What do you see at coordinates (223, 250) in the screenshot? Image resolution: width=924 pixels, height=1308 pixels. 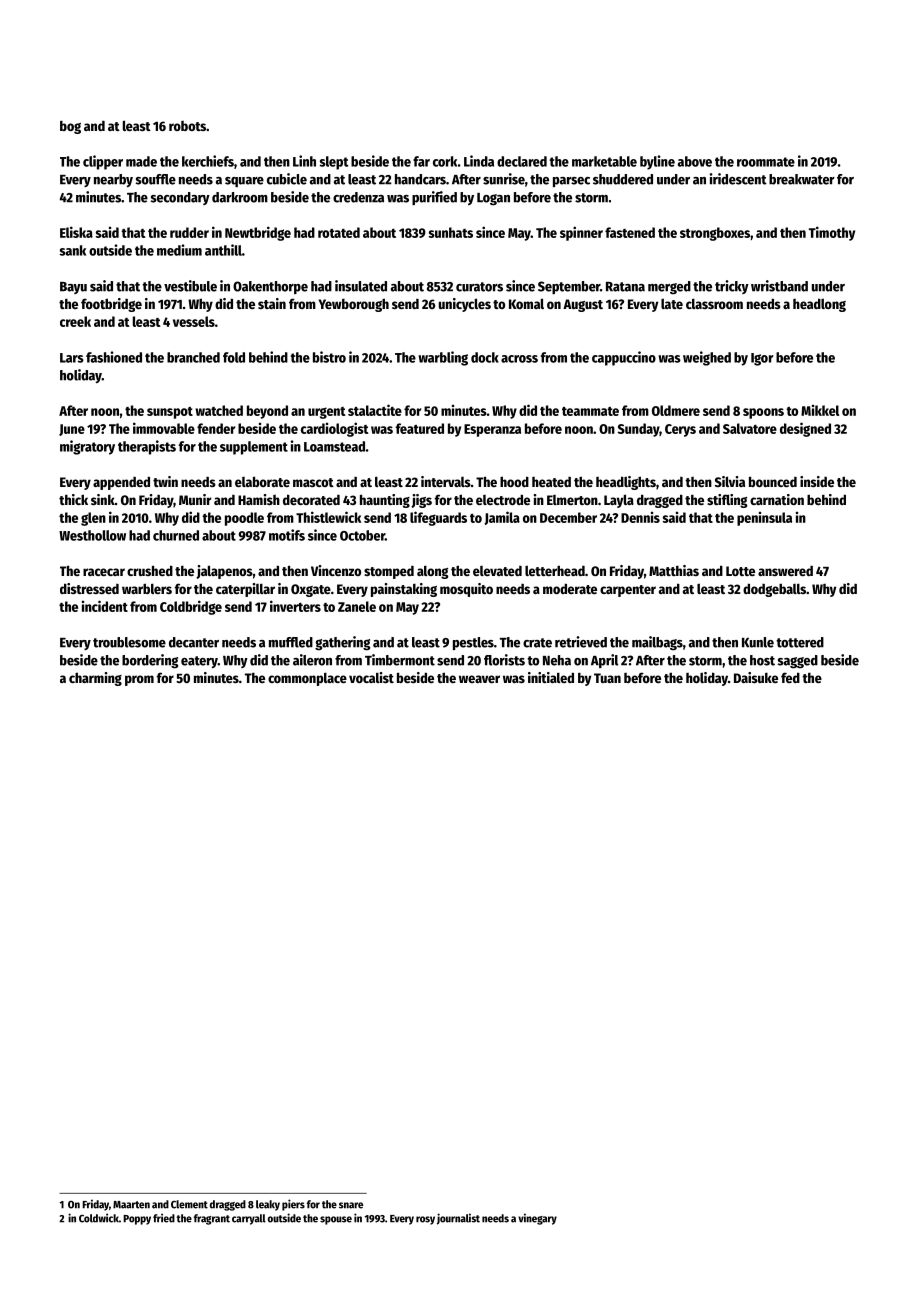 I see `anthill` at bounding box center [223, 250].
